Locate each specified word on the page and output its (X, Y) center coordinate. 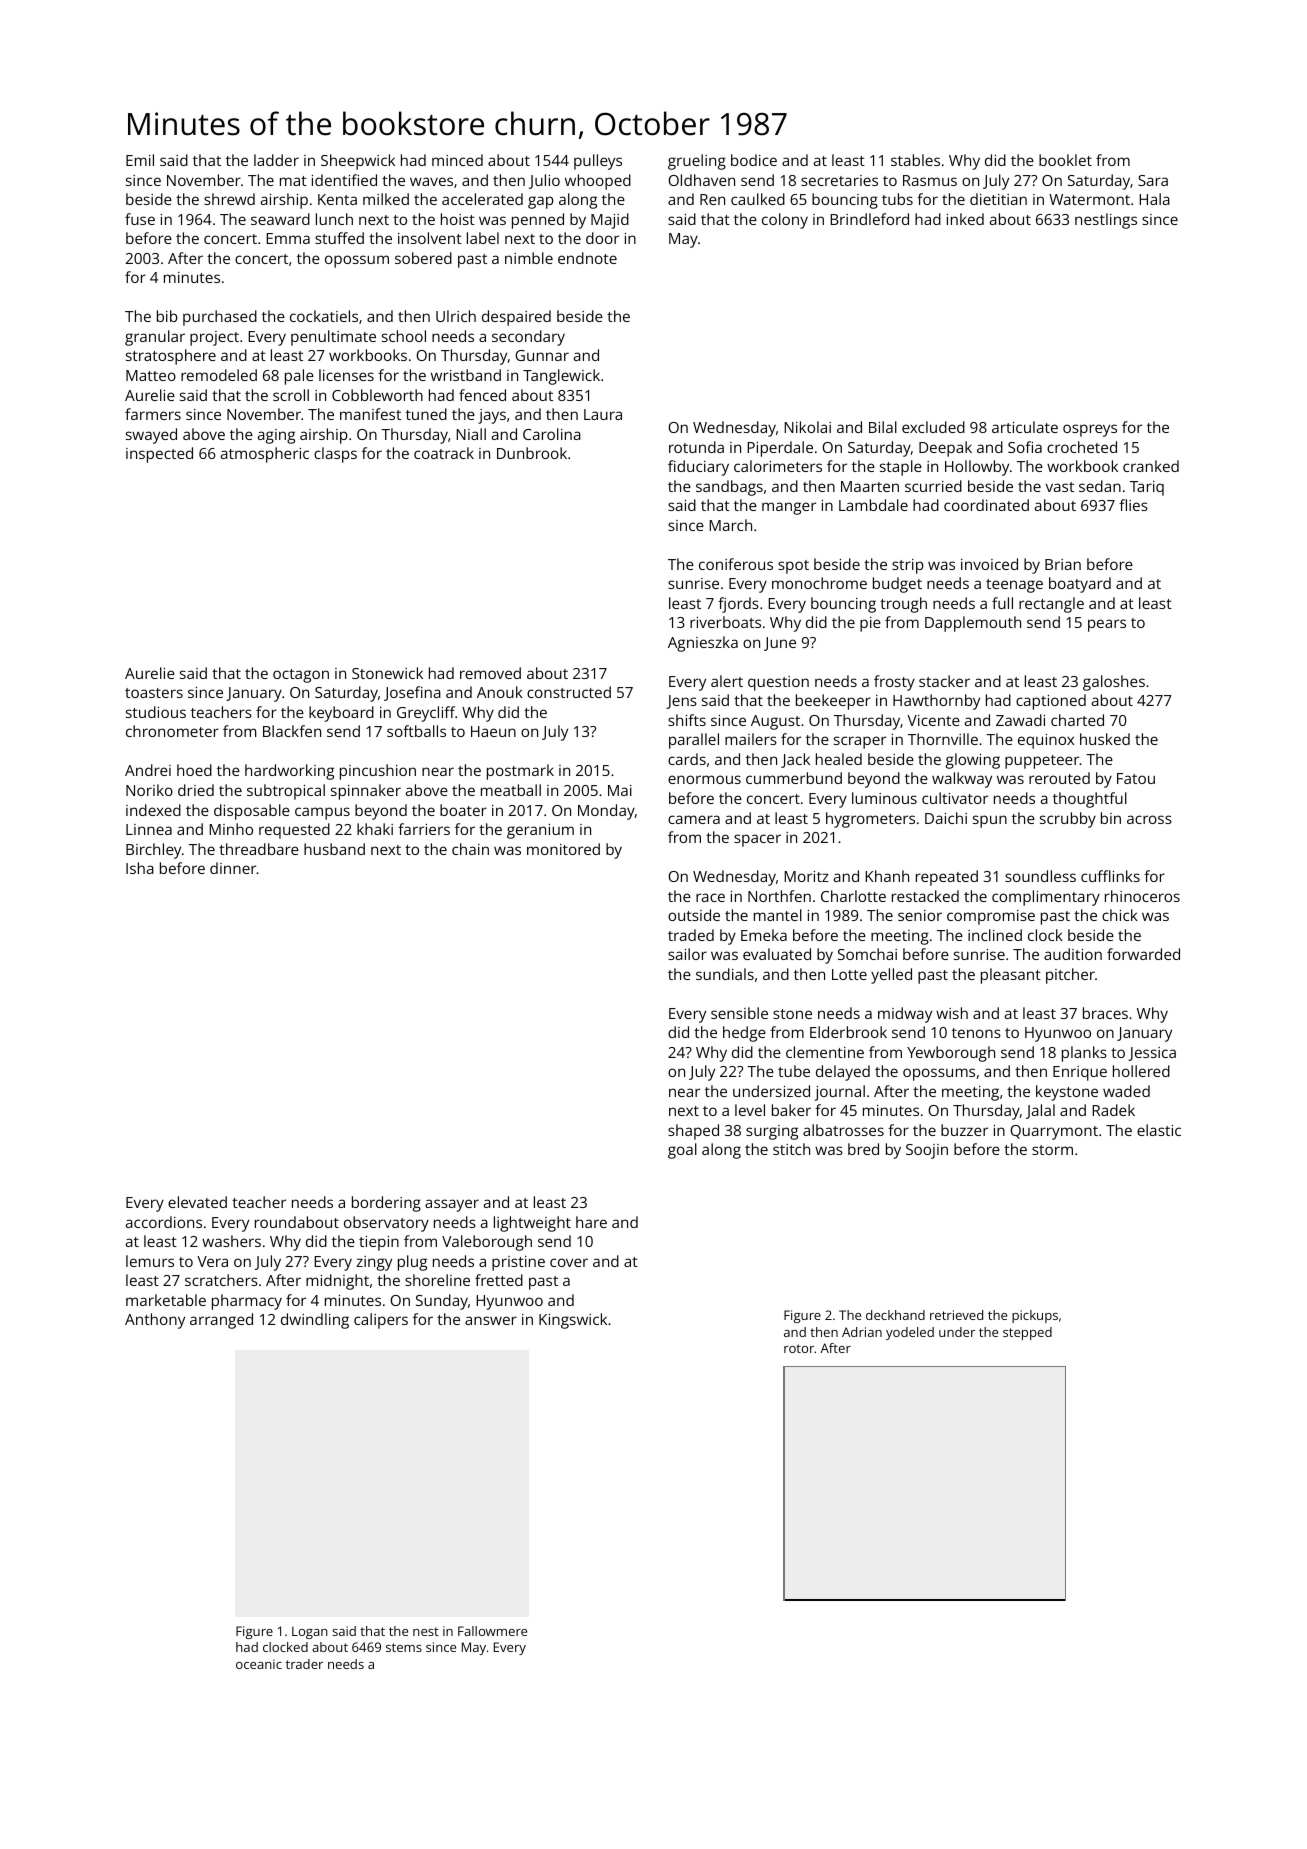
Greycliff (426, 714)
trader (304, 1664)
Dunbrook (532, 453)
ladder (276, 160)
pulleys (598, 162)
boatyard (1080, 585)
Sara (1153, 180)
